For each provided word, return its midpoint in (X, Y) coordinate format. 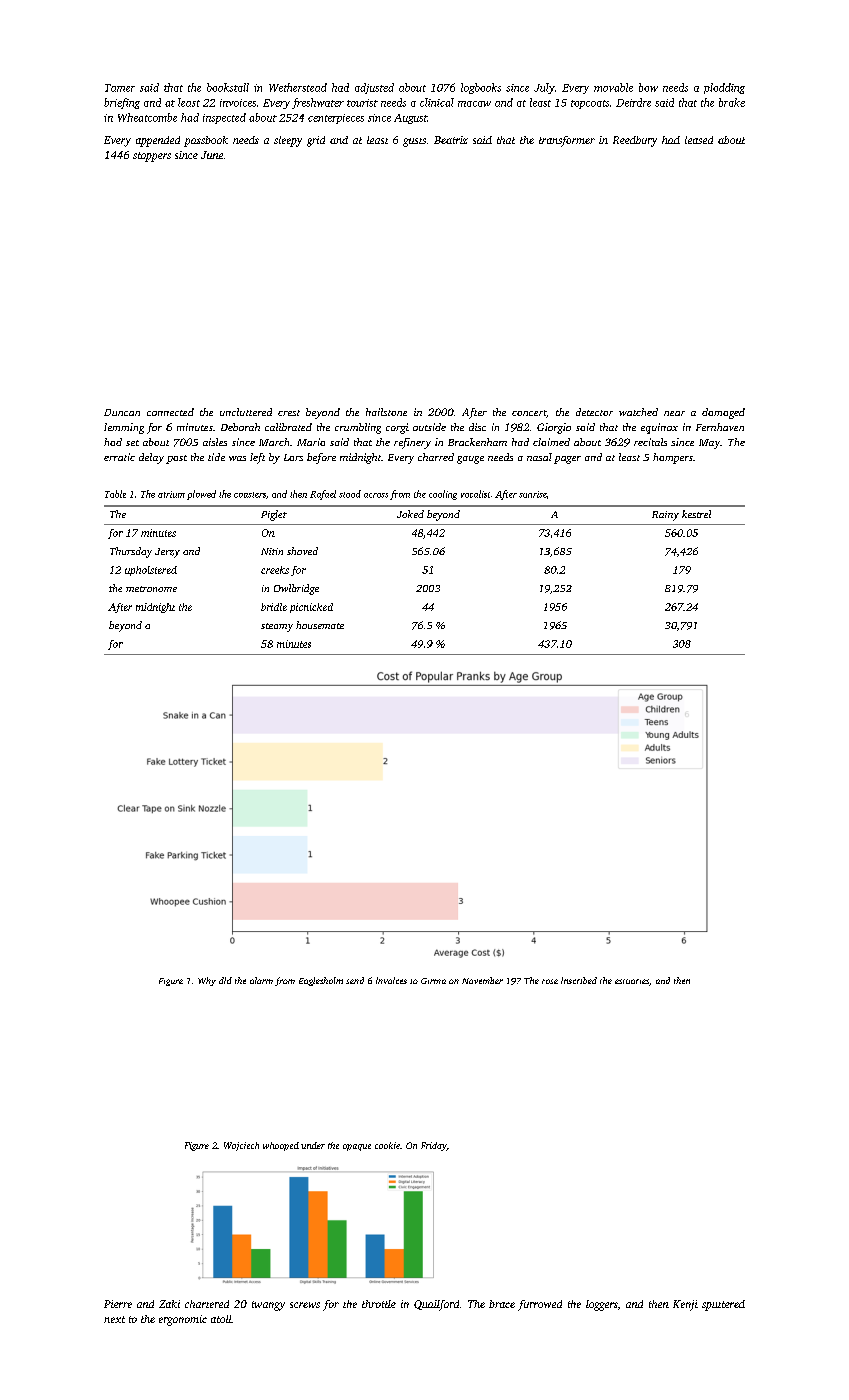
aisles (215, 442)
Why (207, 981)
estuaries (632, 981)
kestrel (696, 514)
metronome (151, 589)
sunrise (533, 494)
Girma (433, 981)
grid (316, 141)
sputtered (723, 1305)
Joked (410, 514)
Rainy (665, 516)
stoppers (152, 157)
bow (648, 87)
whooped (281, 1146)
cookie (387, 1145)
